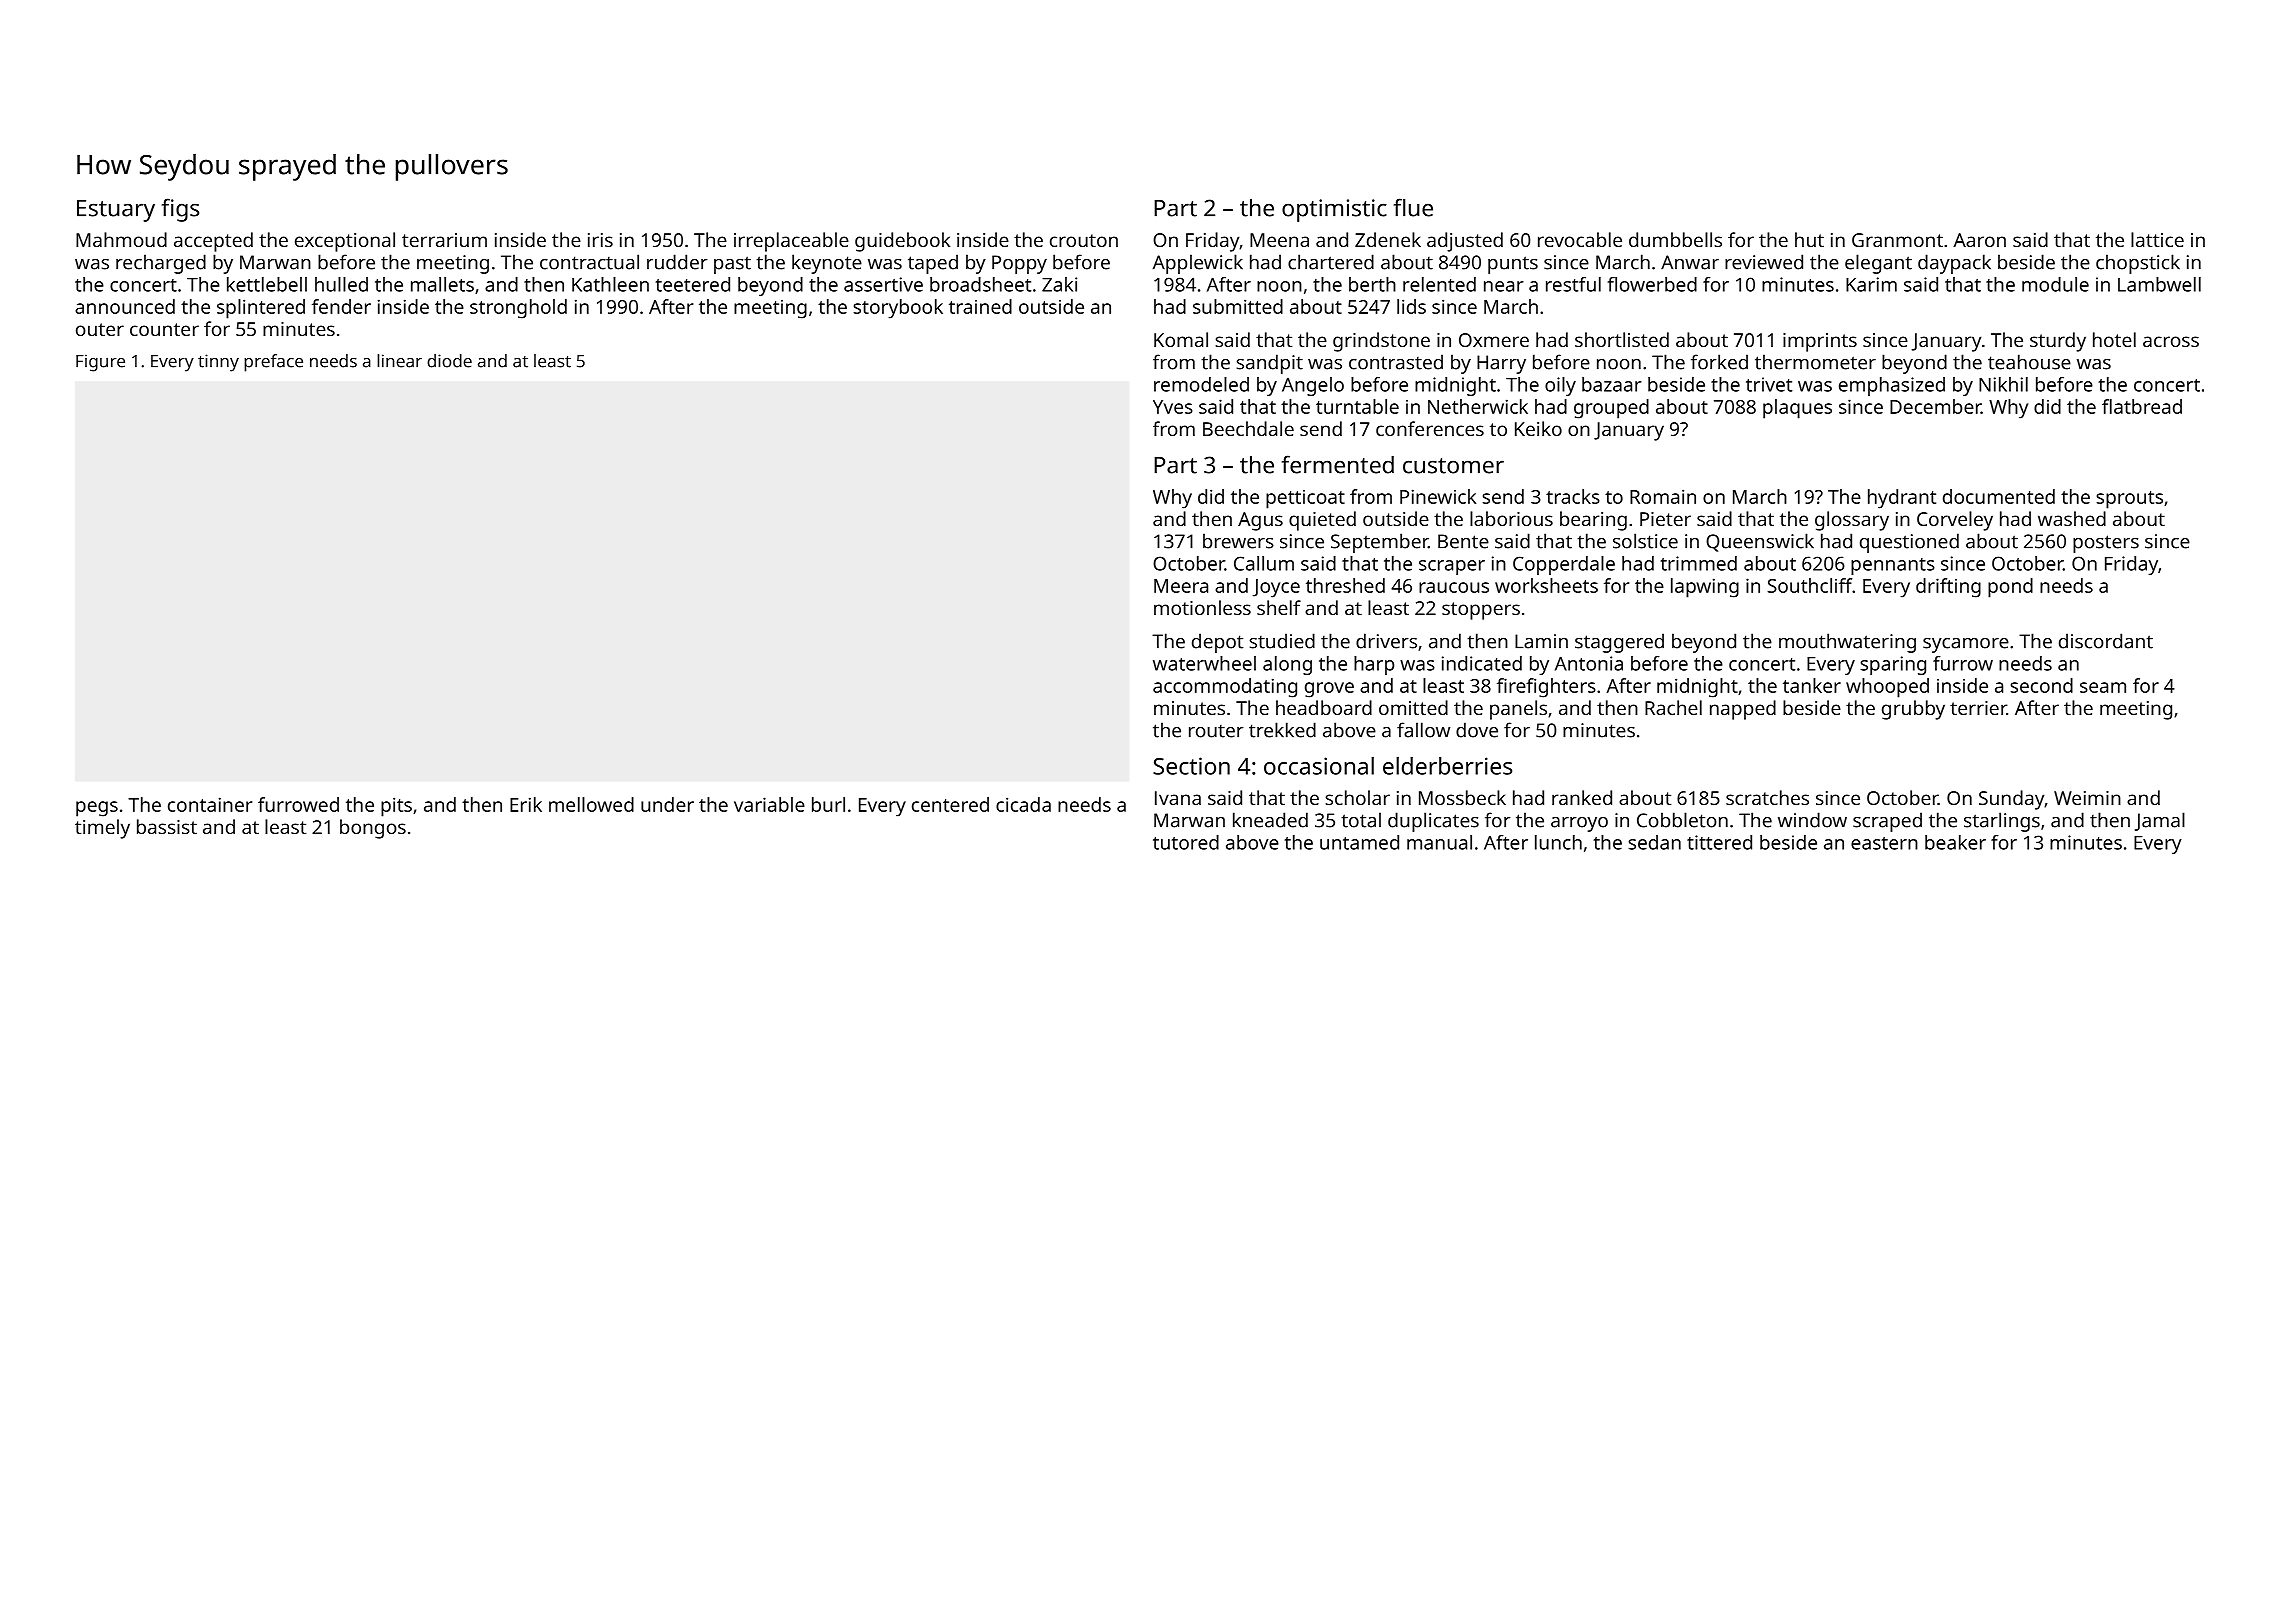 The image size is (2282, 1614). Describe the element at coordinates (180, 210) in the document. I see `figs` at that location.
